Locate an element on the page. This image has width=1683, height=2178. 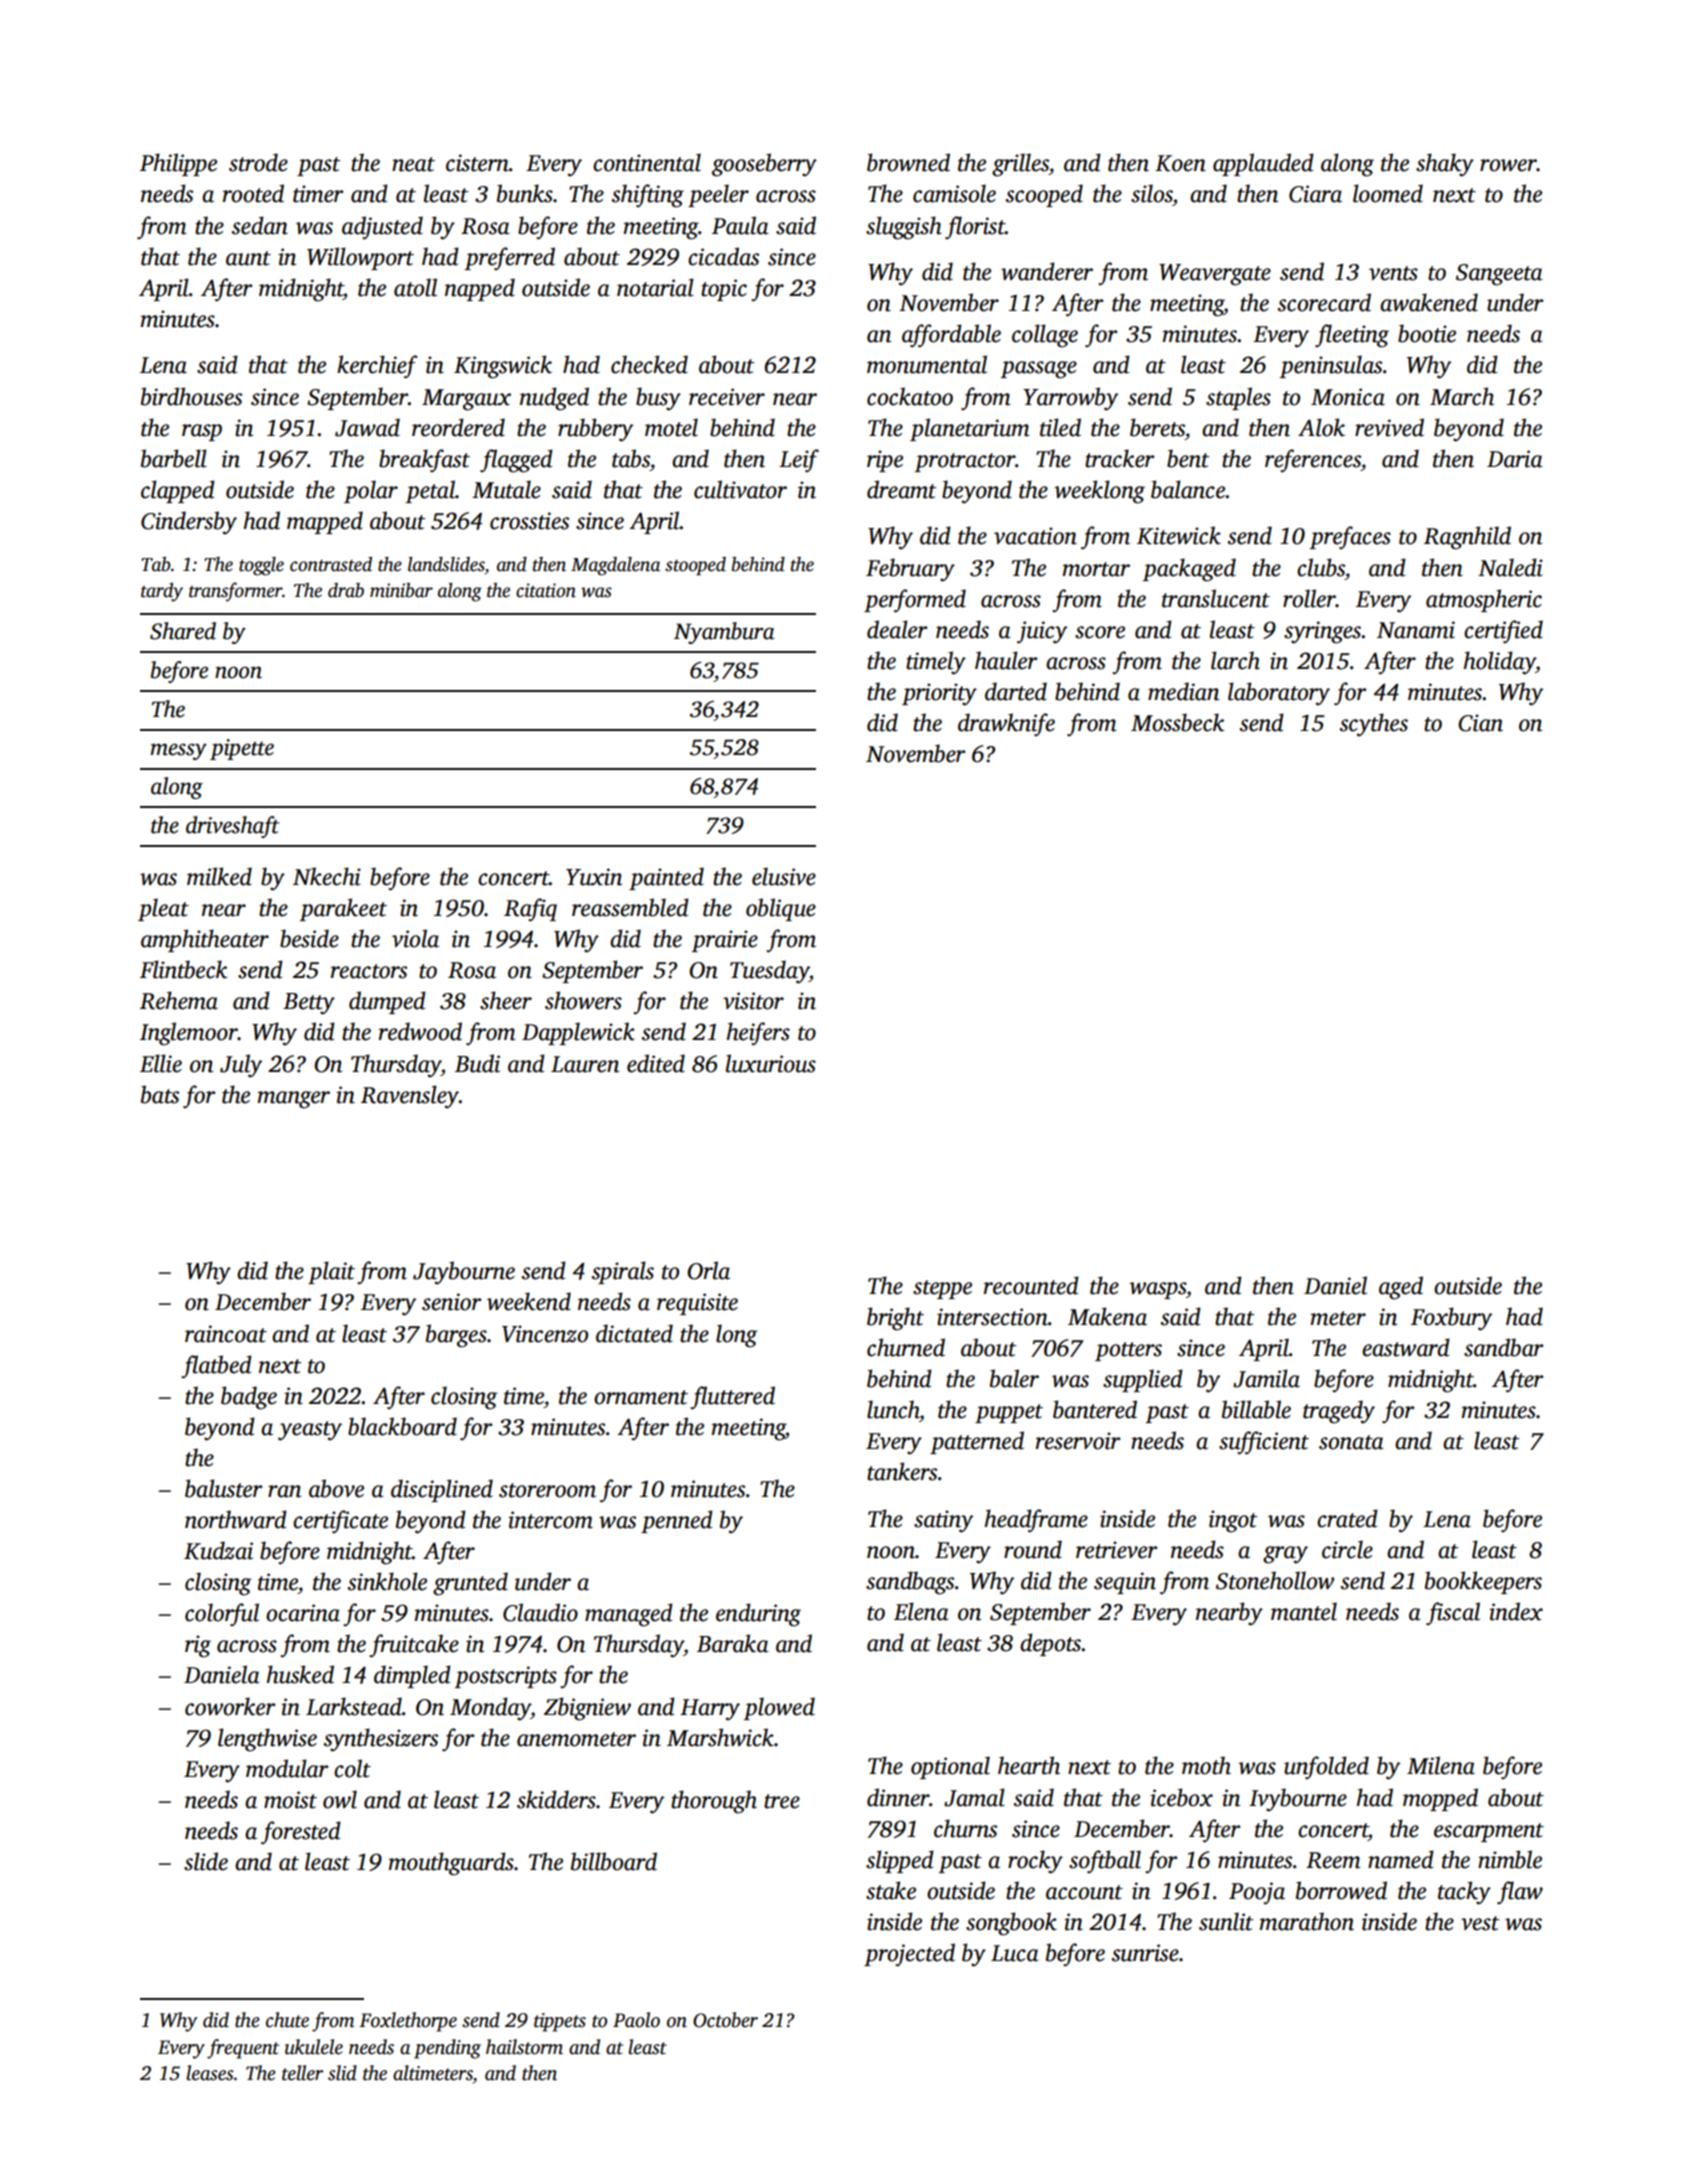
Koen is located at coordinates (1180, 163).
